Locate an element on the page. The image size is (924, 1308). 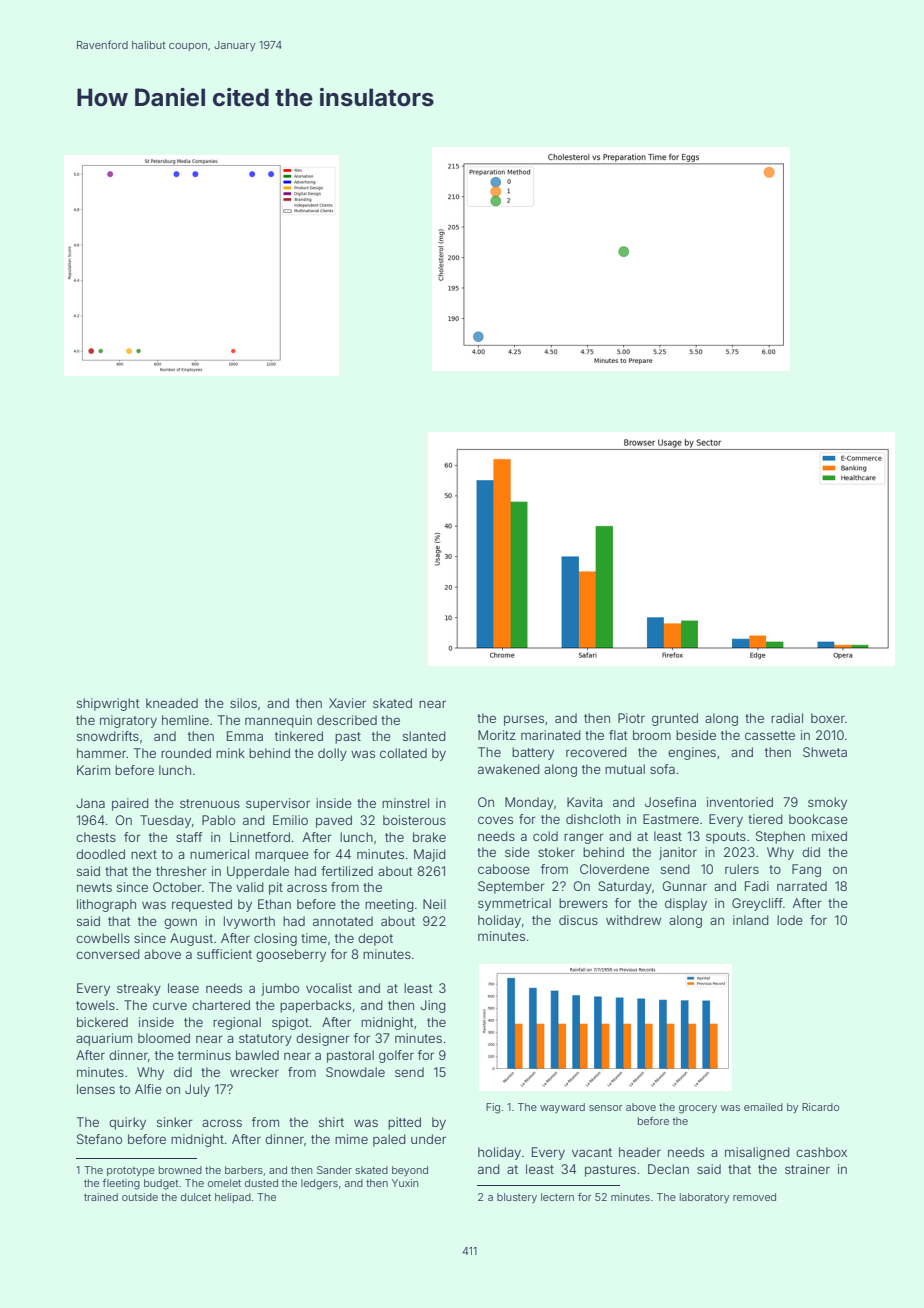
grunted is located at coordinates (675, 719).
